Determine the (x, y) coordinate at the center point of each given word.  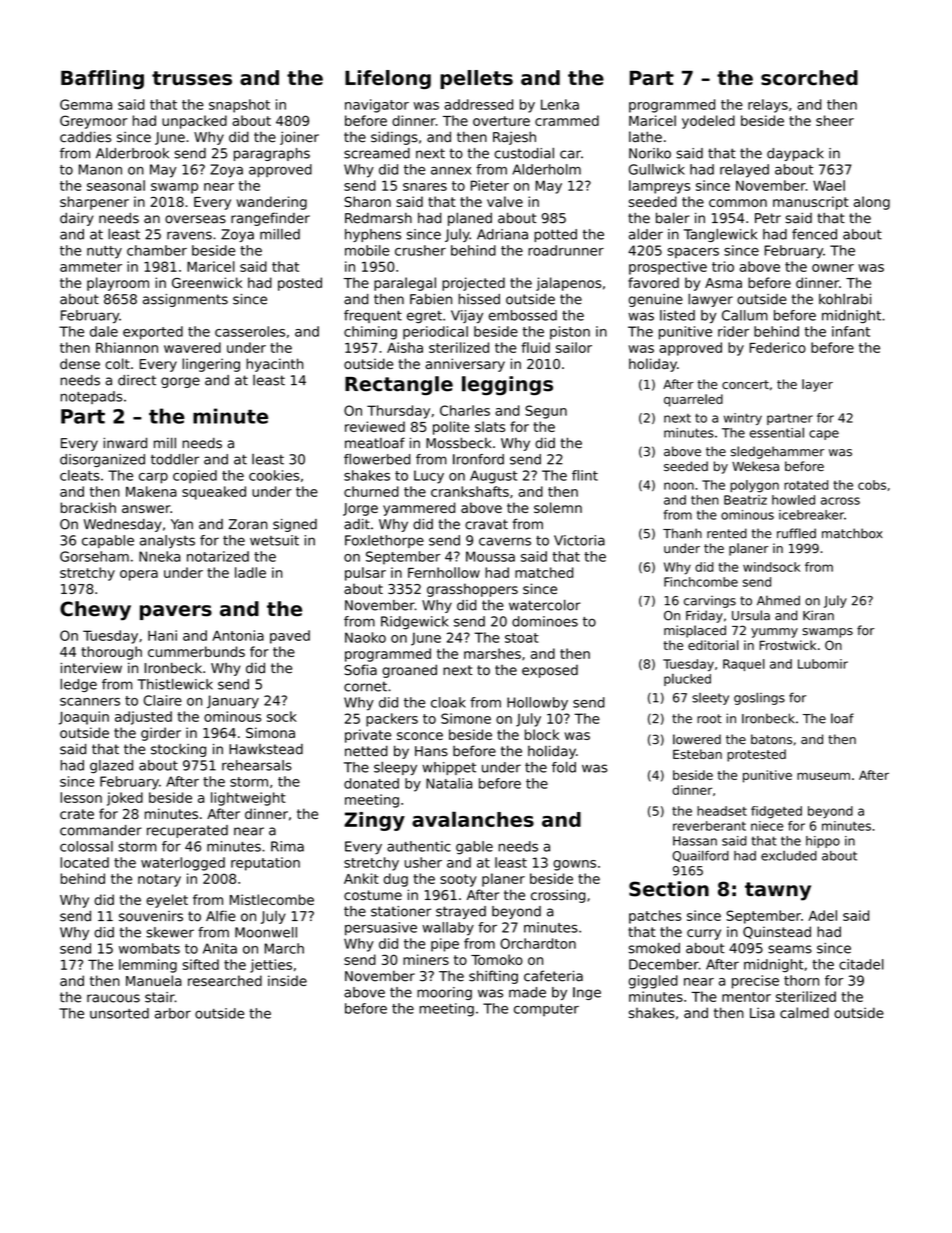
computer (546, 1010)
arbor (173, 1013)
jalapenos (568, 284)
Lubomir (823, 664)
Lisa (762, 1013)
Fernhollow (444, 572)
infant (851, 331)
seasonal (116, 185)
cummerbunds (196, 651)
